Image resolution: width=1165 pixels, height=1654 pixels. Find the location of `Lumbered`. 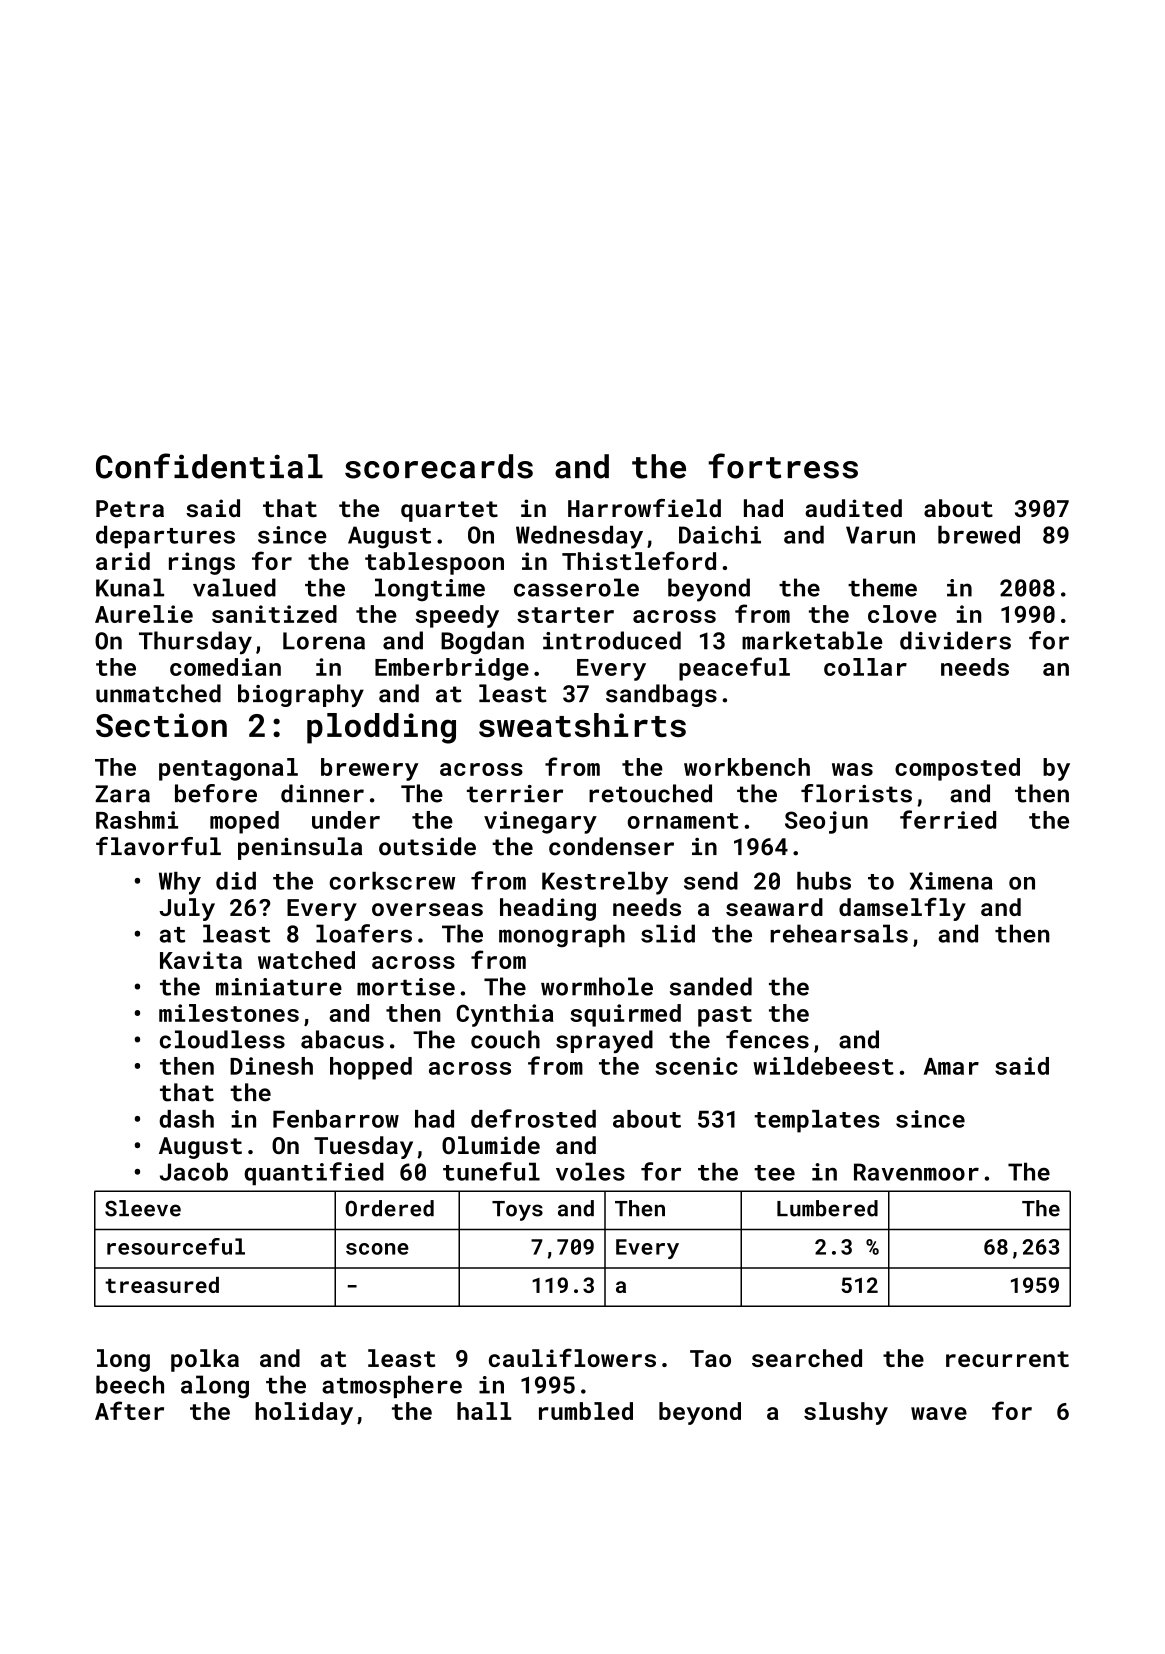

Lumbered is located at coordinates (827, 1208).
